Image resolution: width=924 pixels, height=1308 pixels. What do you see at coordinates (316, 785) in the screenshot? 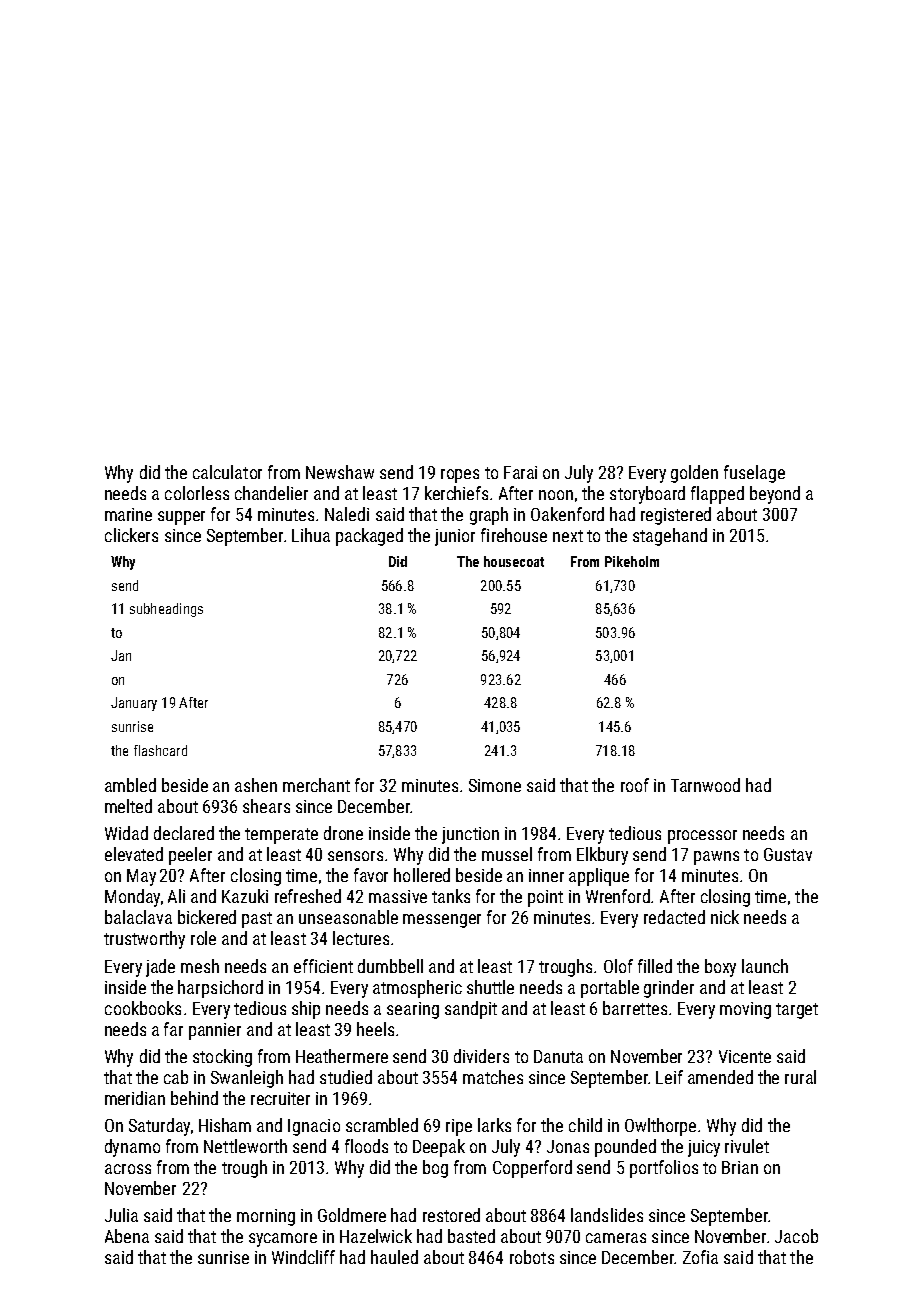
I see `merchant` at bounding box center [316, 785].
